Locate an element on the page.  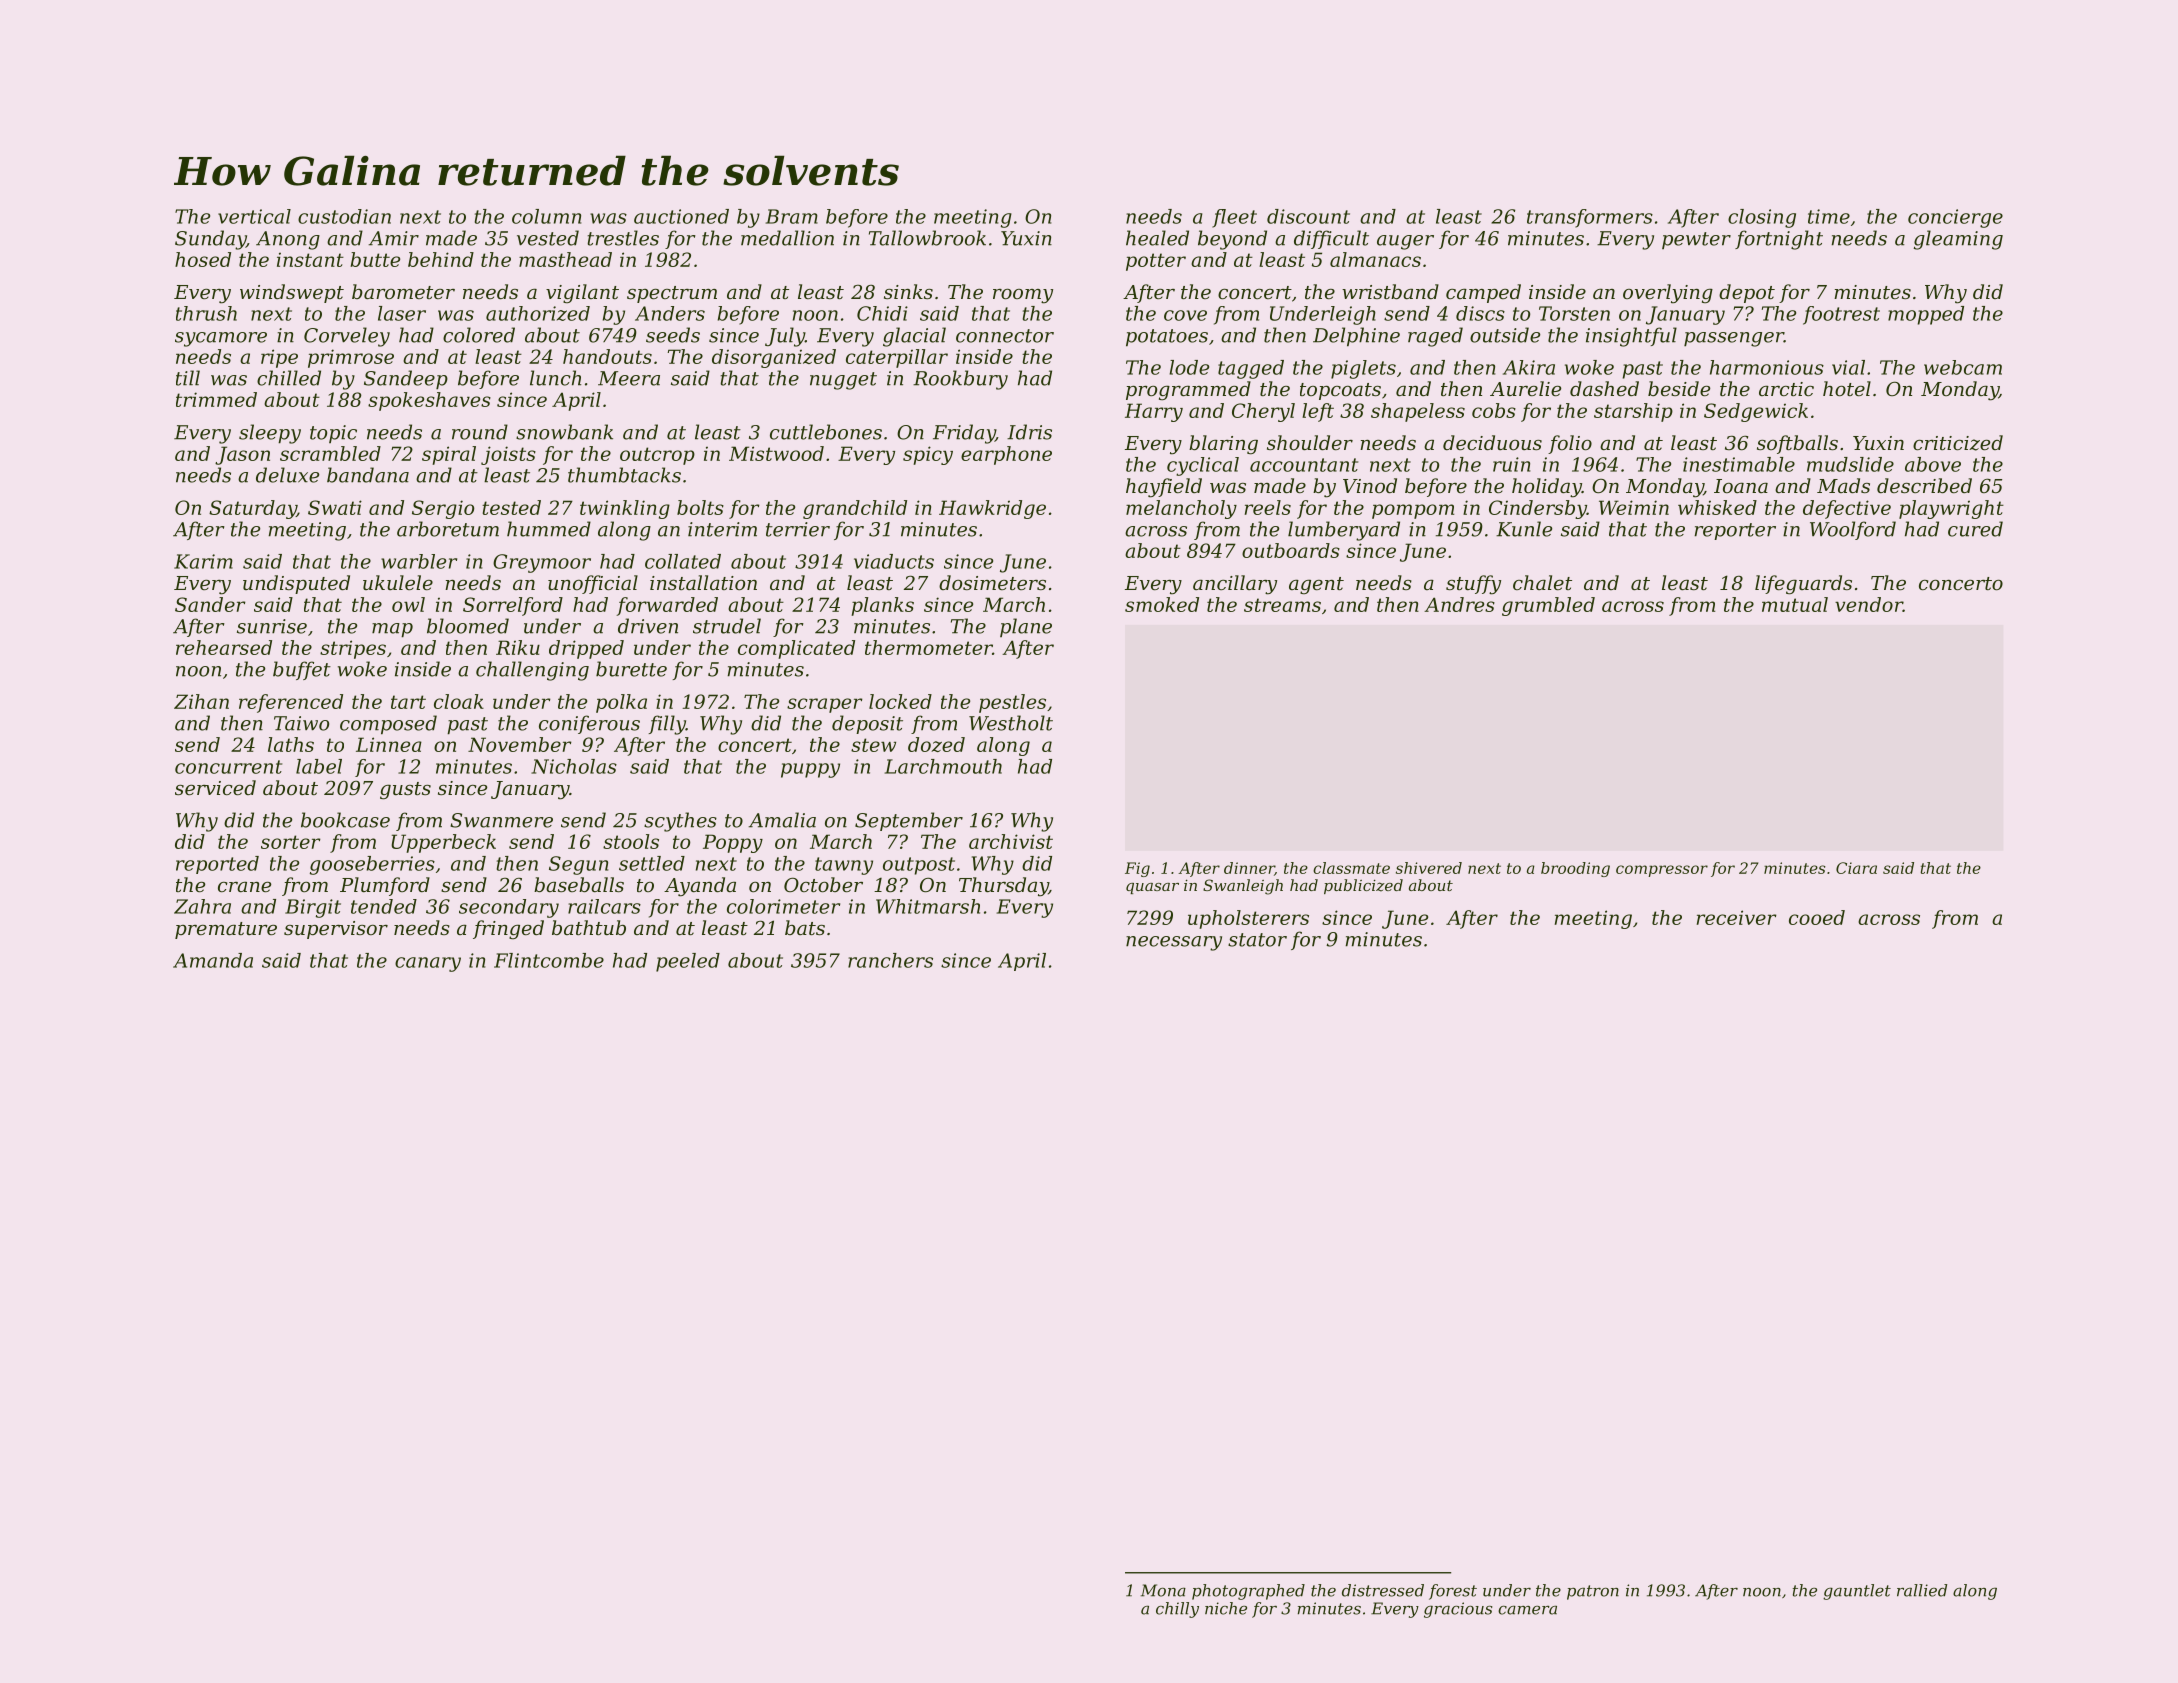
Flintcombe is located at coordinates (549, 960).
